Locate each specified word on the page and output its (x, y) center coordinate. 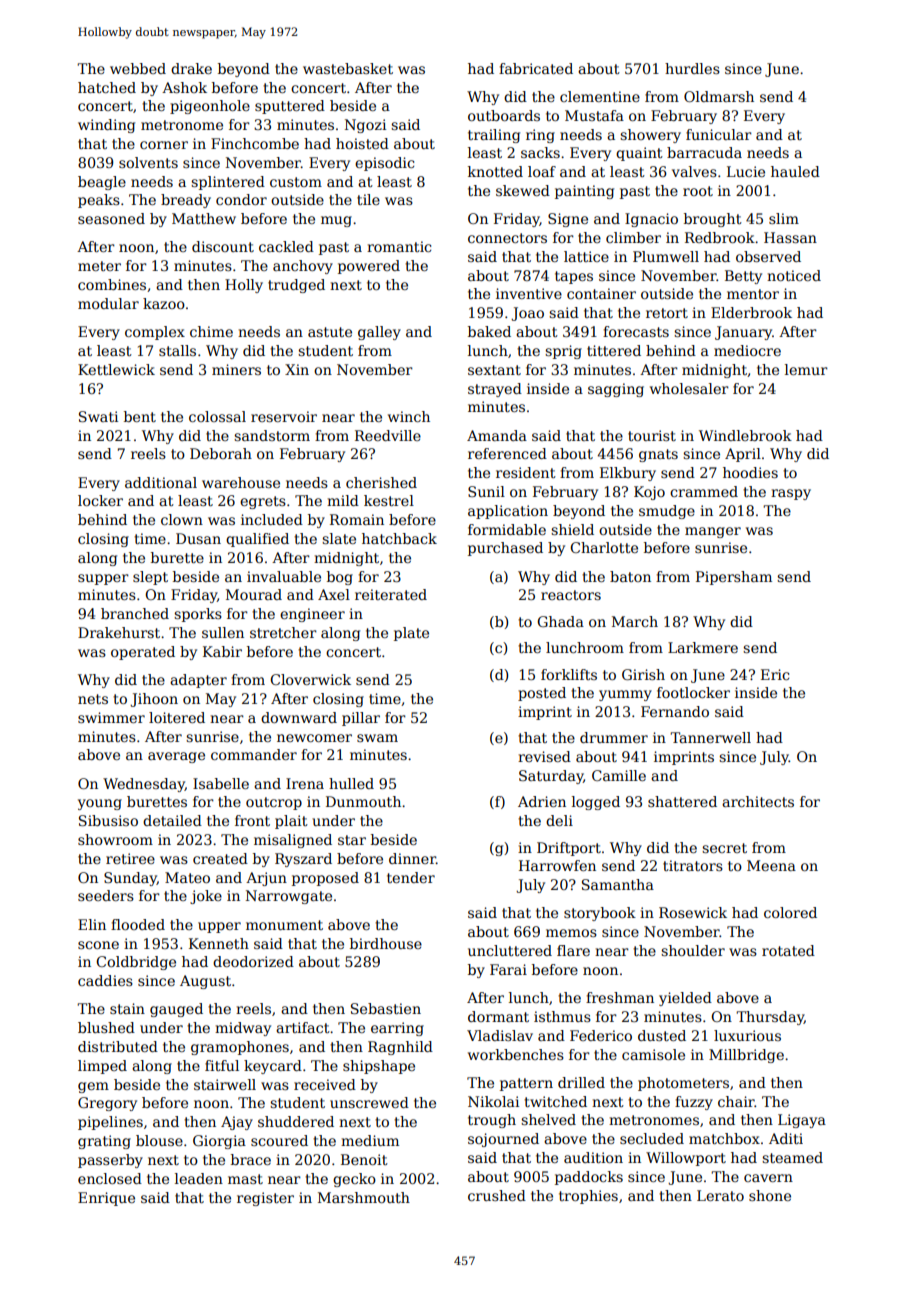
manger (713, 532)
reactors (571, 595)
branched (135, 613)
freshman (620, 997)
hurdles (692, 68)
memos (571, 933)
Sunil (486, 491)
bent (140, 416)
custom (296, 182)
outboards (504, 115)
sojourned (503, 1140)
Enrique (106, 1199)
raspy (791, 494)
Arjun (266, 879)
